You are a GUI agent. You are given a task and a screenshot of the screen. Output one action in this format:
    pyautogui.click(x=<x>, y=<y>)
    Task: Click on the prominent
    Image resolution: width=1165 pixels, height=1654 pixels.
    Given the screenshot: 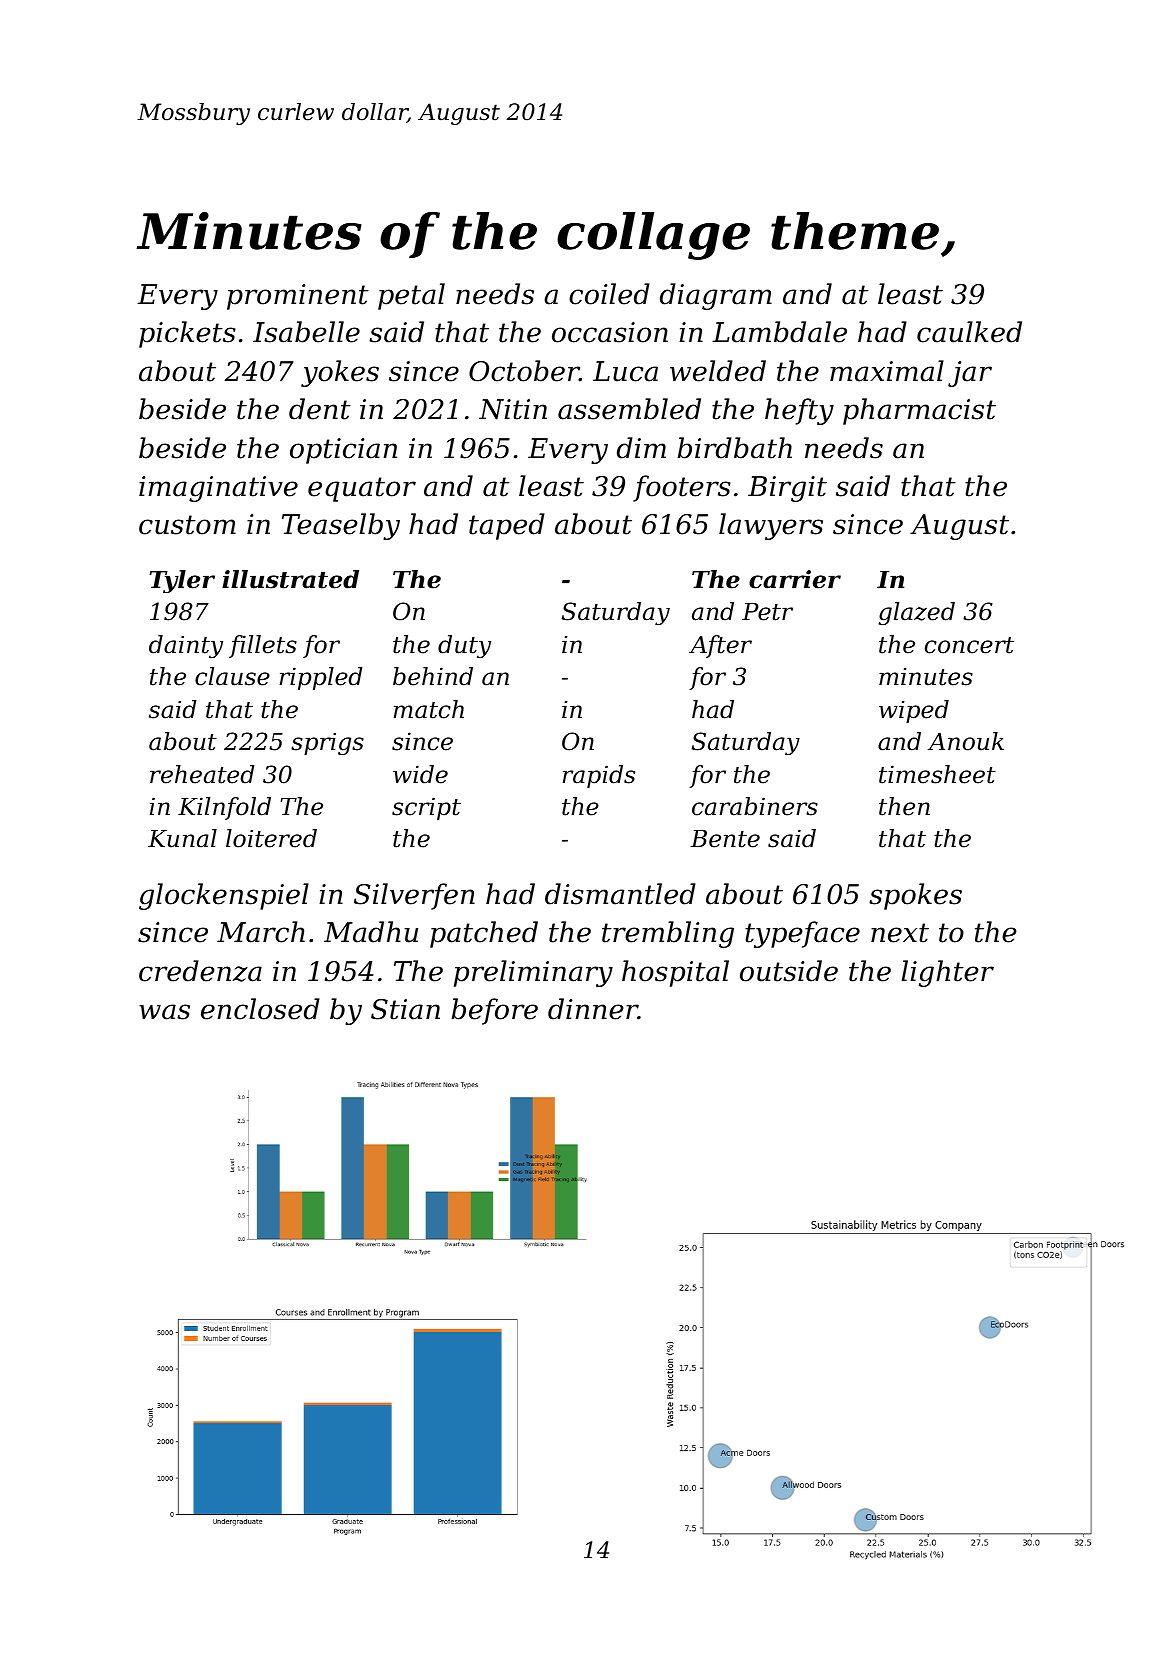 What is the action you would take?
    pyautogui.click(x=298, y=297)
